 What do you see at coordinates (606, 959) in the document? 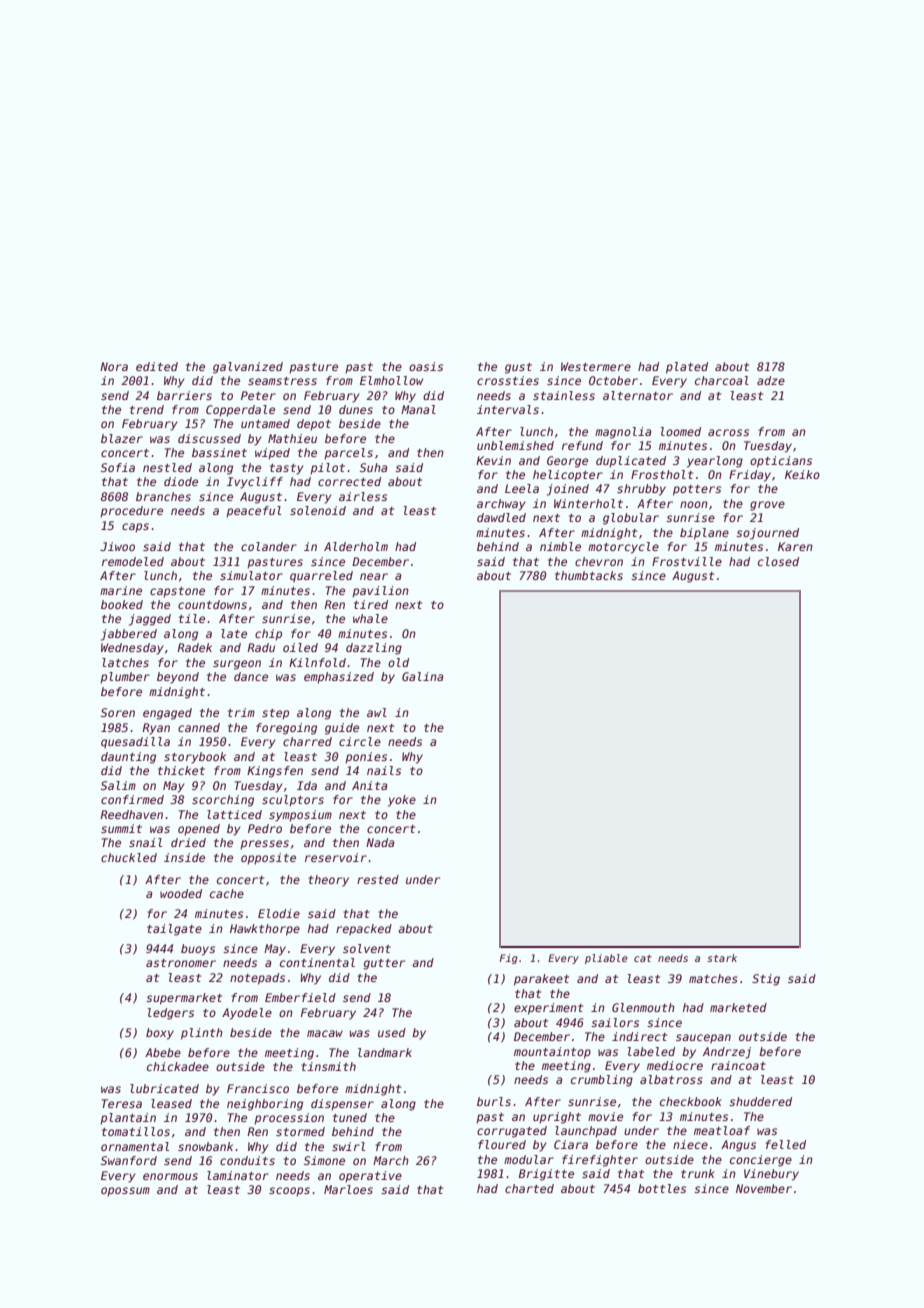
I see `pliable` at bounding box center [606, 959].
